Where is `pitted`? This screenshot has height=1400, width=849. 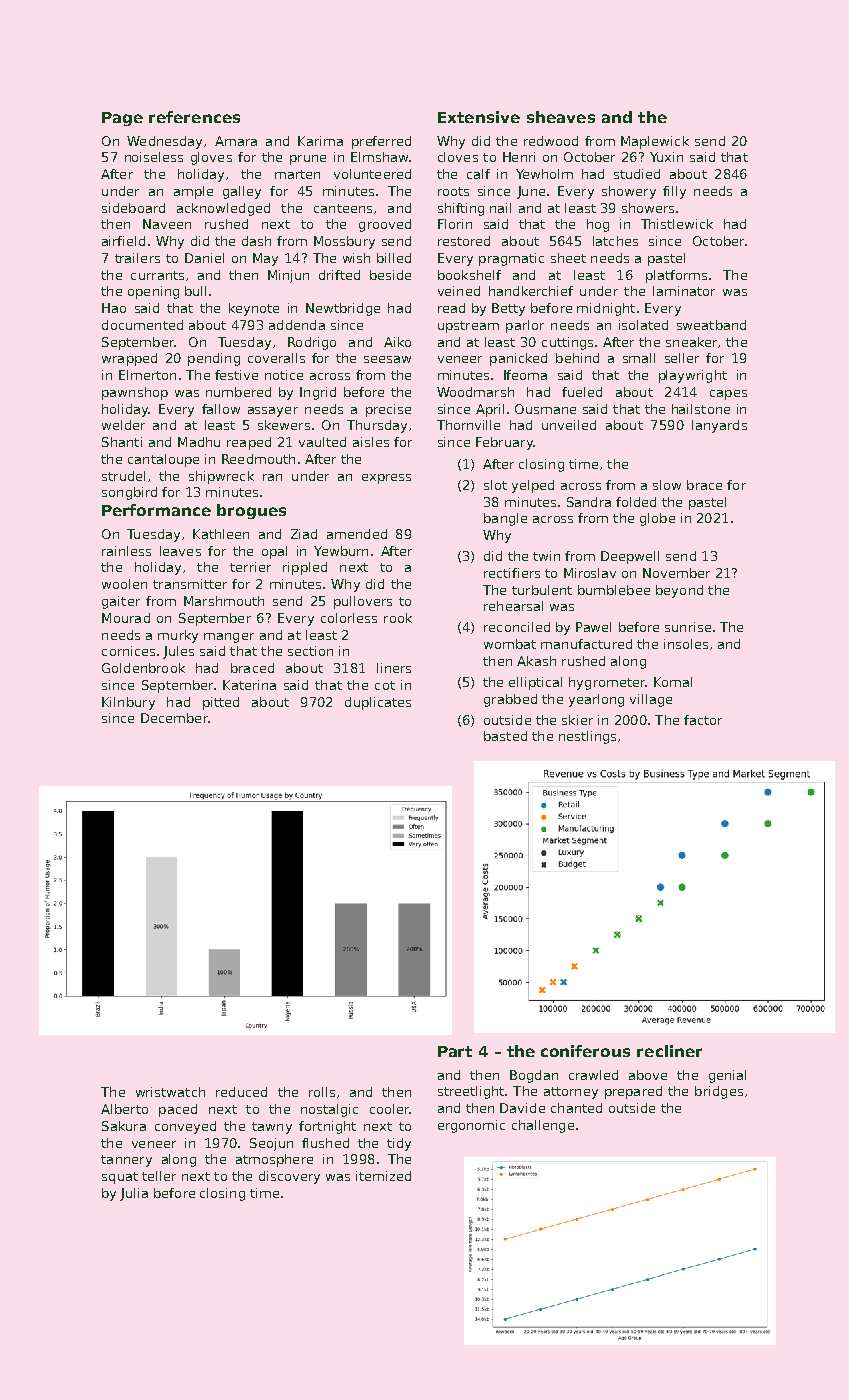 pitted is located at coordinates (221, 703).
